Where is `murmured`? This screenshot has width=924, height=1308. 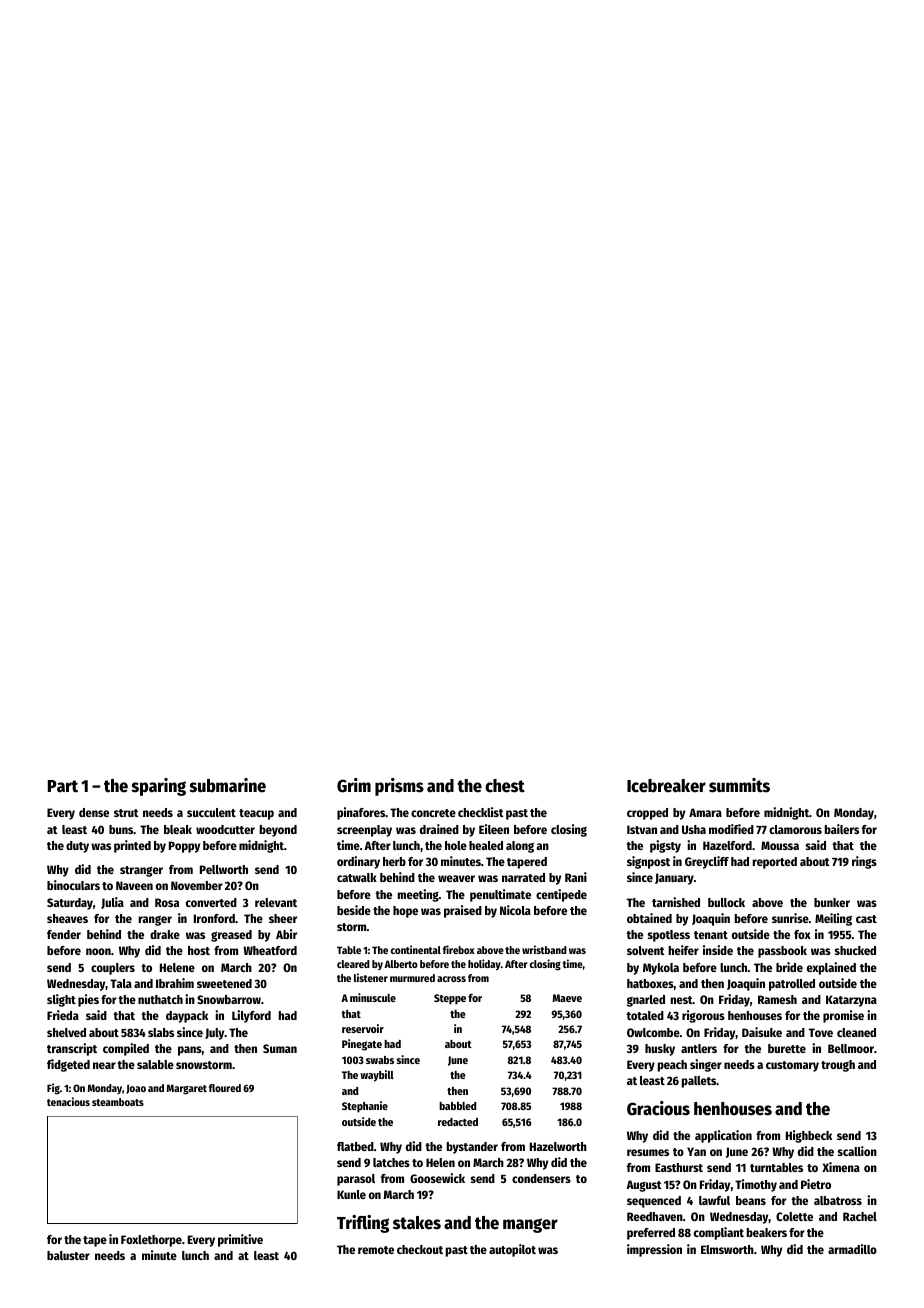
murmured is located at coordinates (412, 978).
